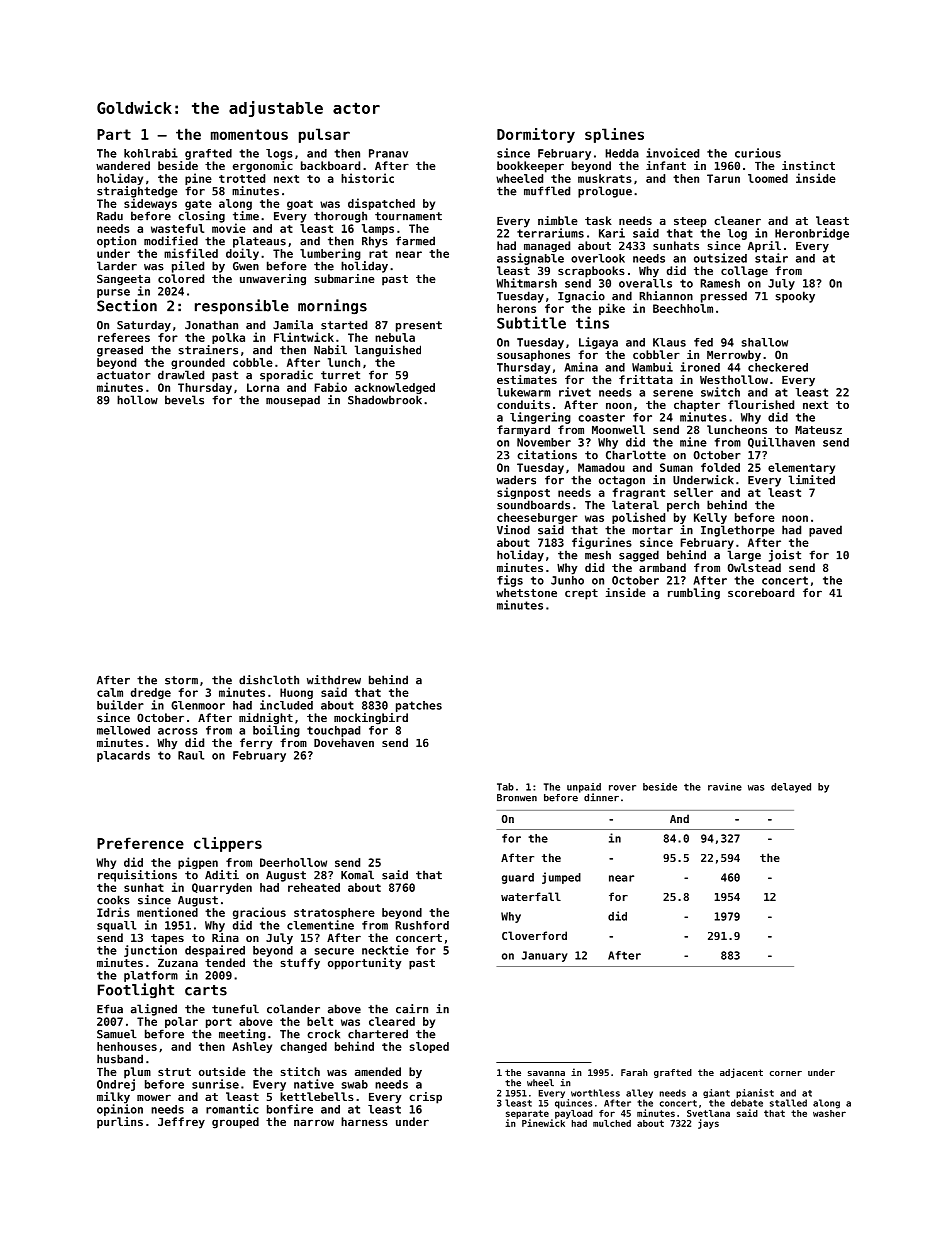 This screenshot has height=1233, width=952. Describe the element at coordinates (136, 990) in the screenshot. I see `Footlight` at that location.
